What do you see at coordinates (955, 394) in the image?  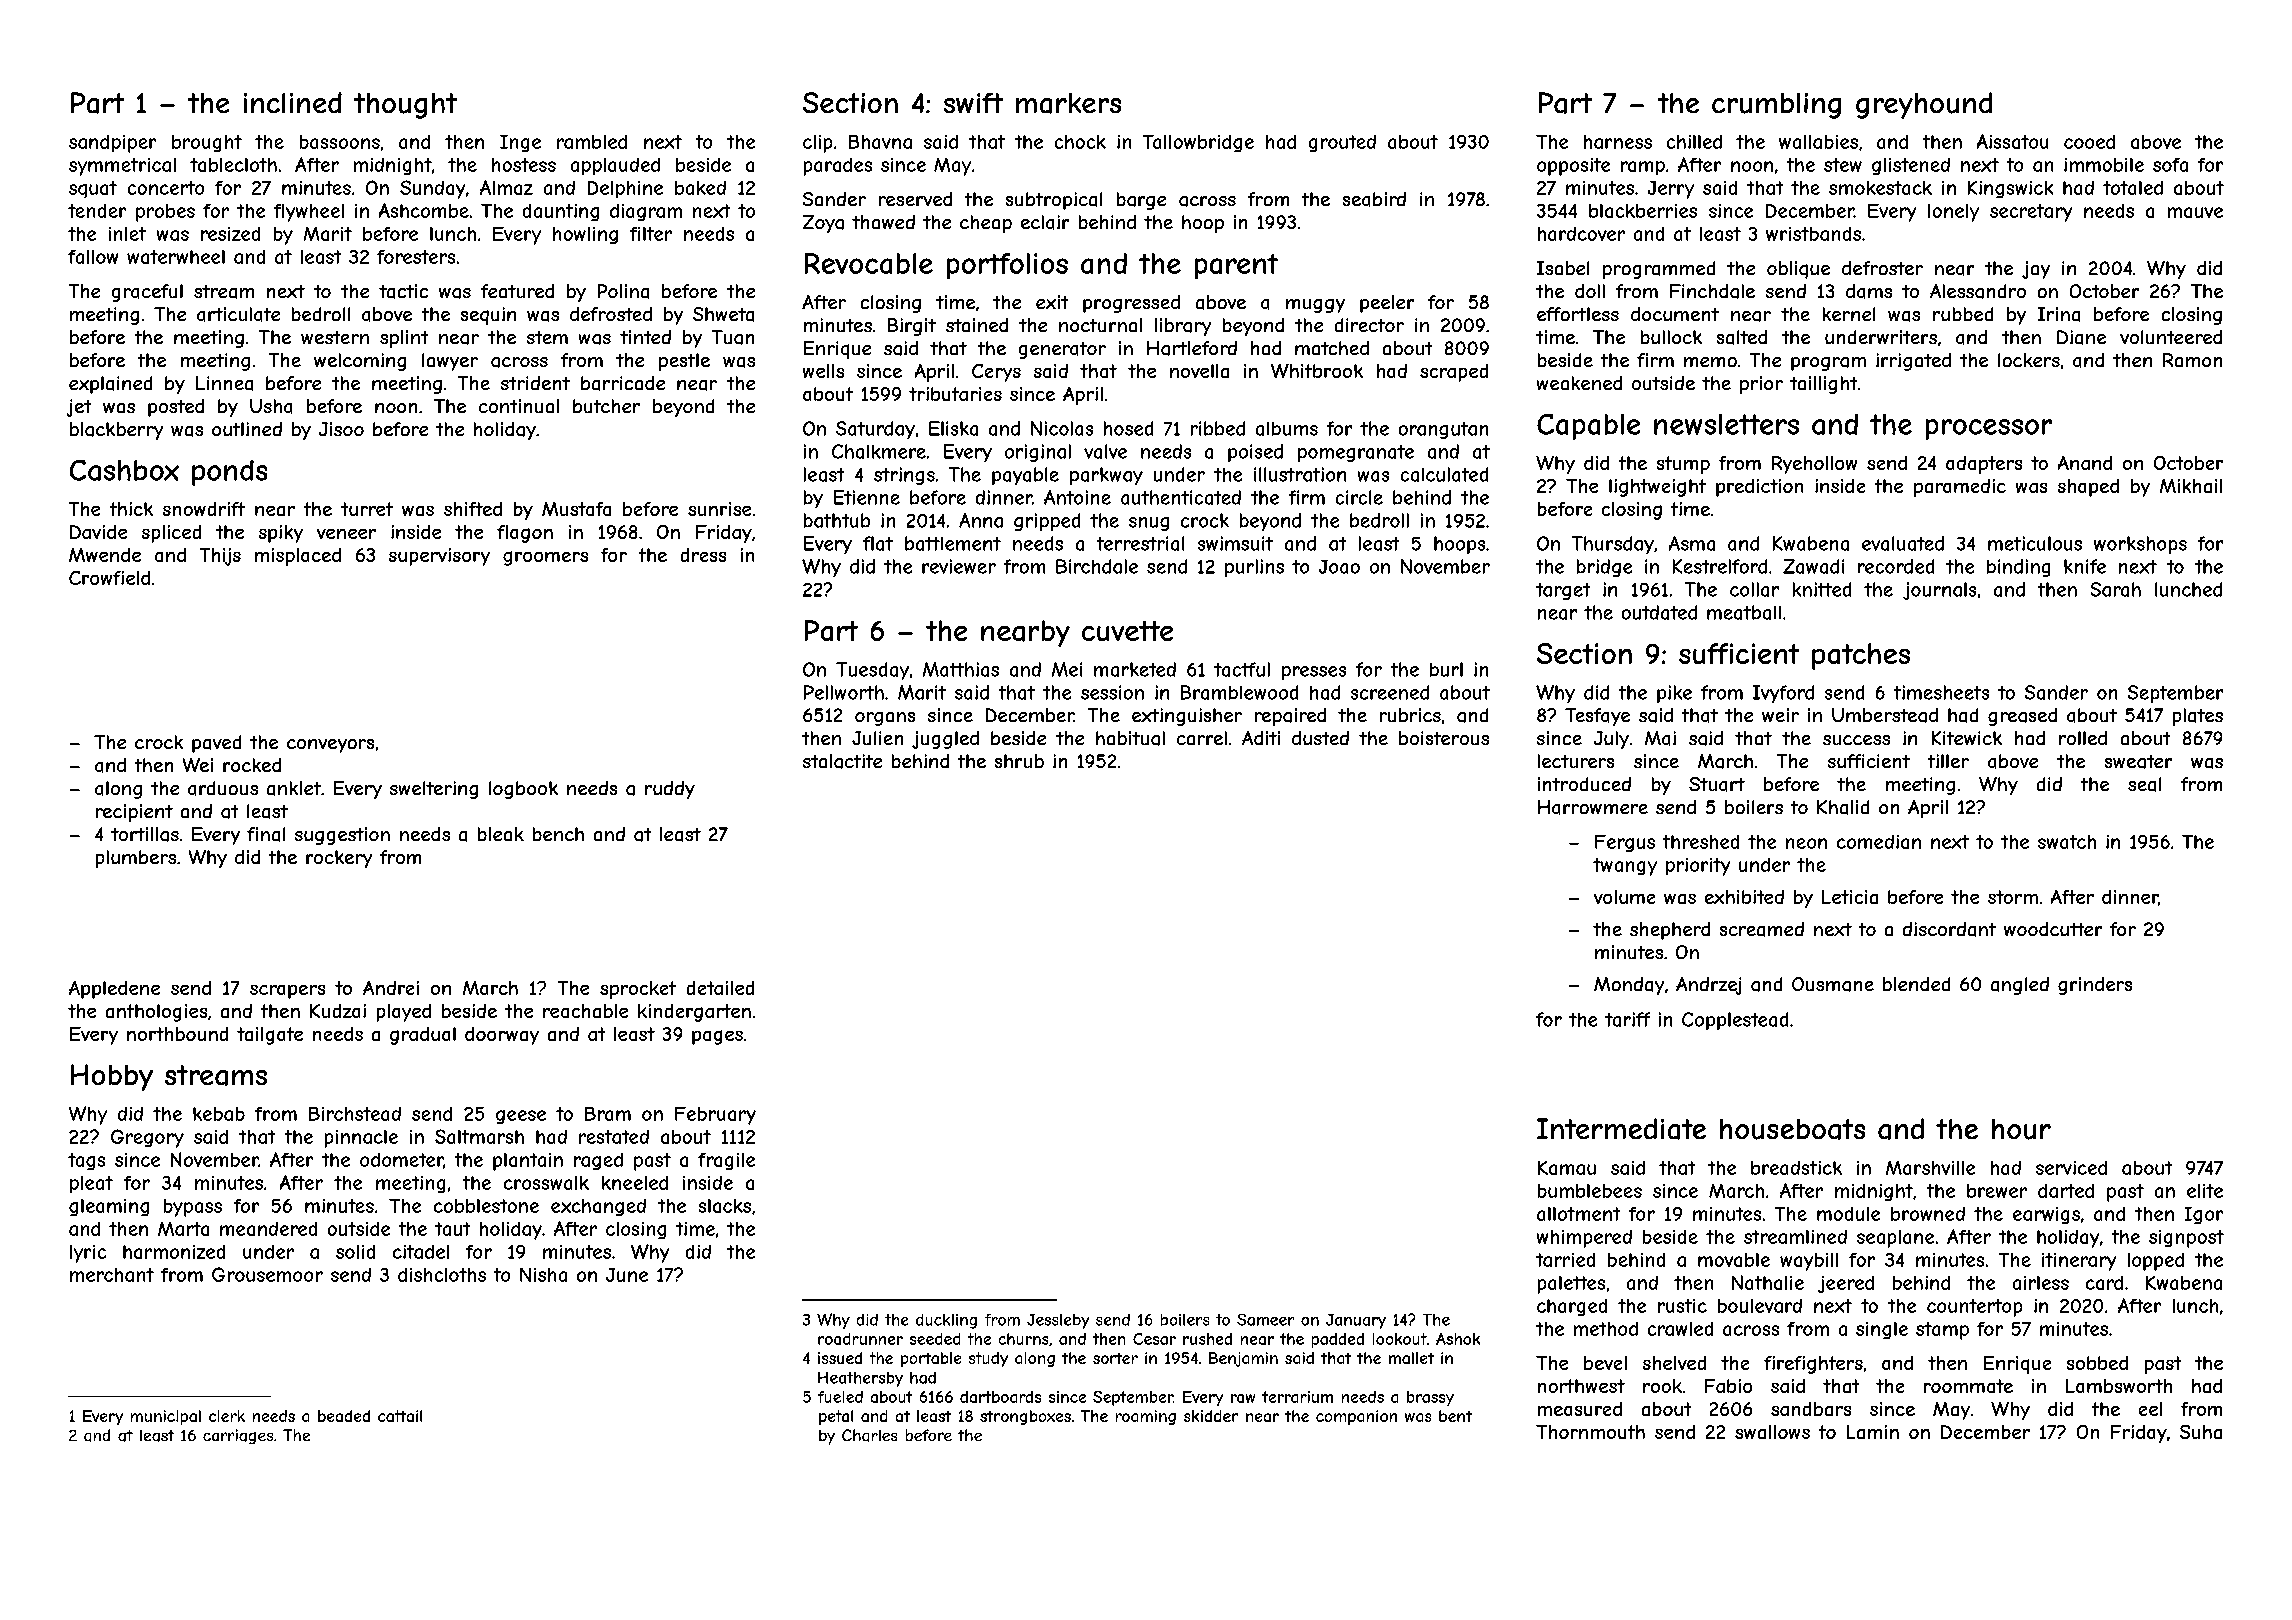 I see `tributaries` at bounding box center [955, 394].
